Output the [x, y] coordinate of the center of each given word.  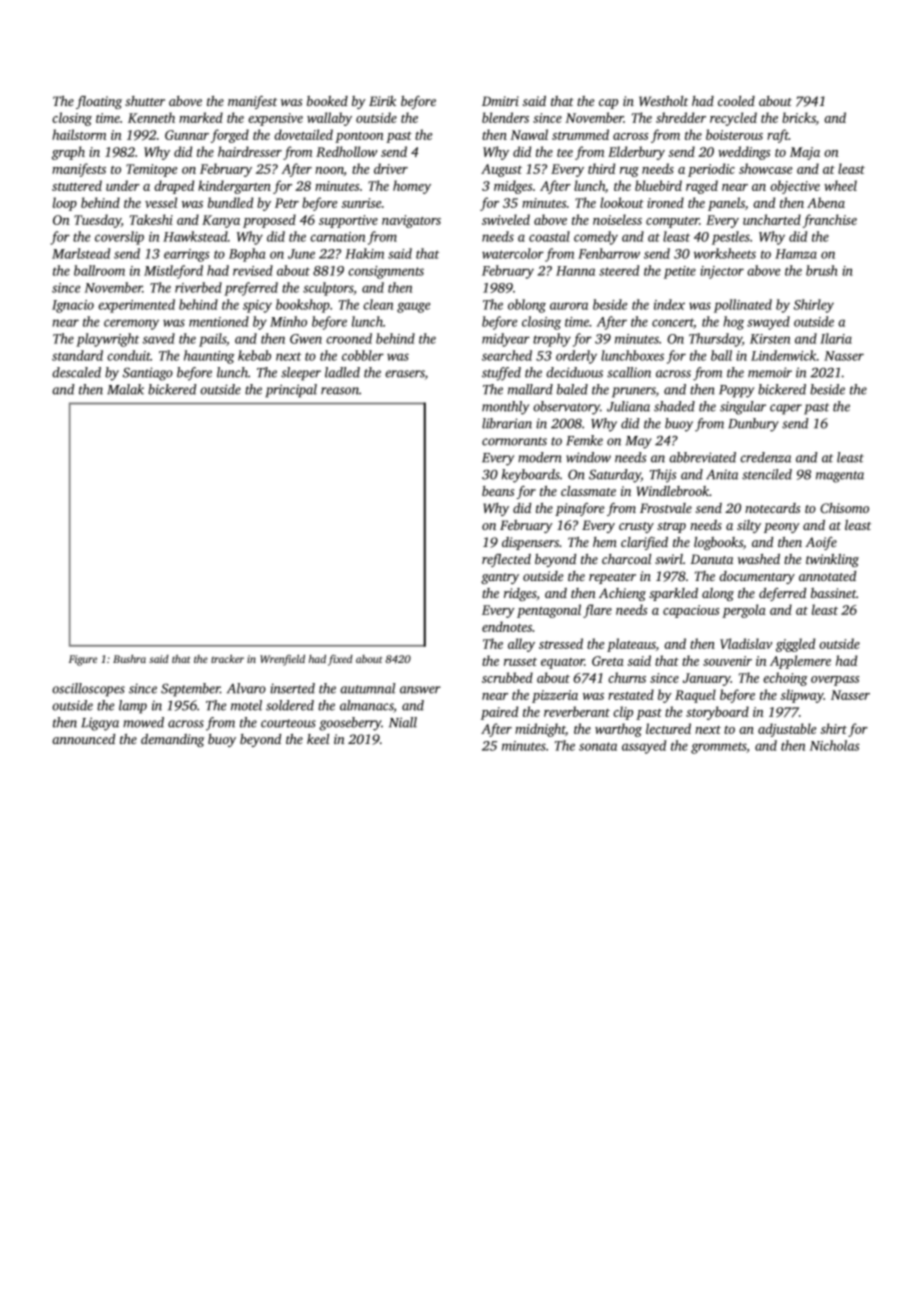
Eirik [382, 101]
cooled [736, 101]
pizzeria [555, 696]
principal [291, 391]
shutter [145, 101]
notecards [772, 508]
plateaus [631, 645]
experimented [136, 306]
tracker [227, 658]
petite [680, 272]
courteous [288, 723]
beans [498, 491]
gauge [413, 307]
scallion [629, 372]
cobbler [363, 355]
